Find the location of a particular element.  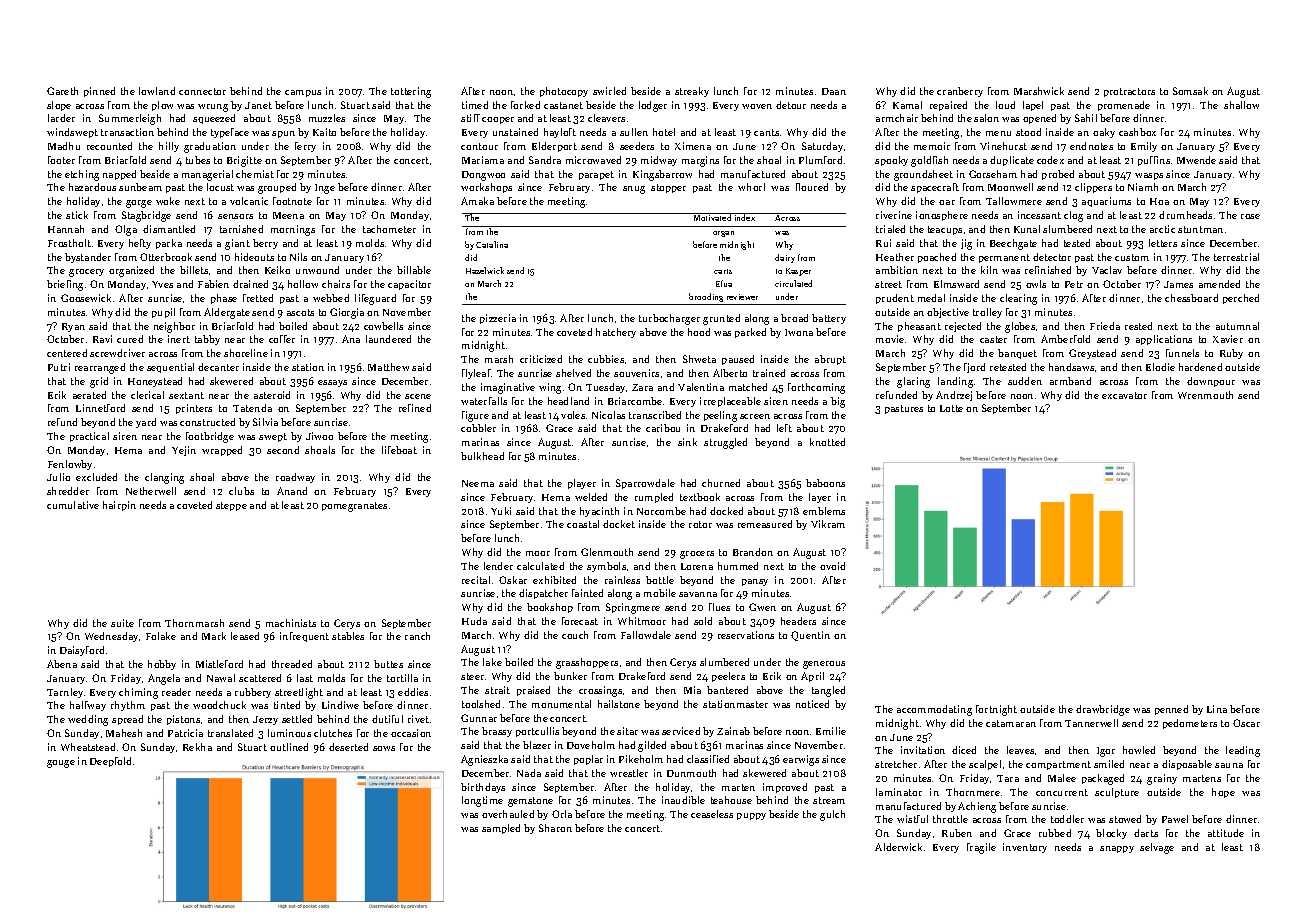

ovoid is located at coordinates (832, 566).
